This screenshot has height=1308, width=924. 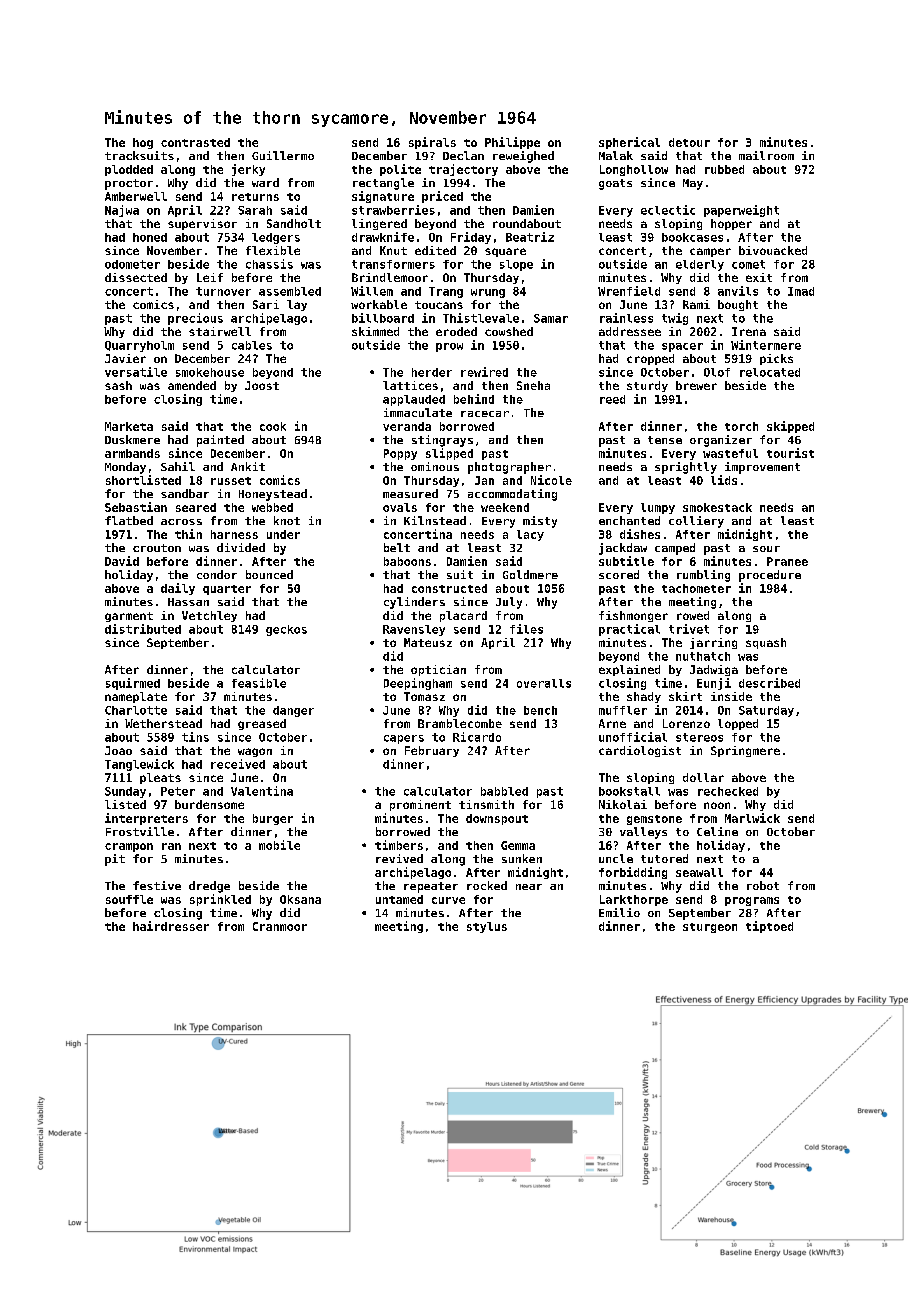 What do you see at coordinates (689, 142) in the screenshot?
I see `detour` at bounding box center [689, 142].
